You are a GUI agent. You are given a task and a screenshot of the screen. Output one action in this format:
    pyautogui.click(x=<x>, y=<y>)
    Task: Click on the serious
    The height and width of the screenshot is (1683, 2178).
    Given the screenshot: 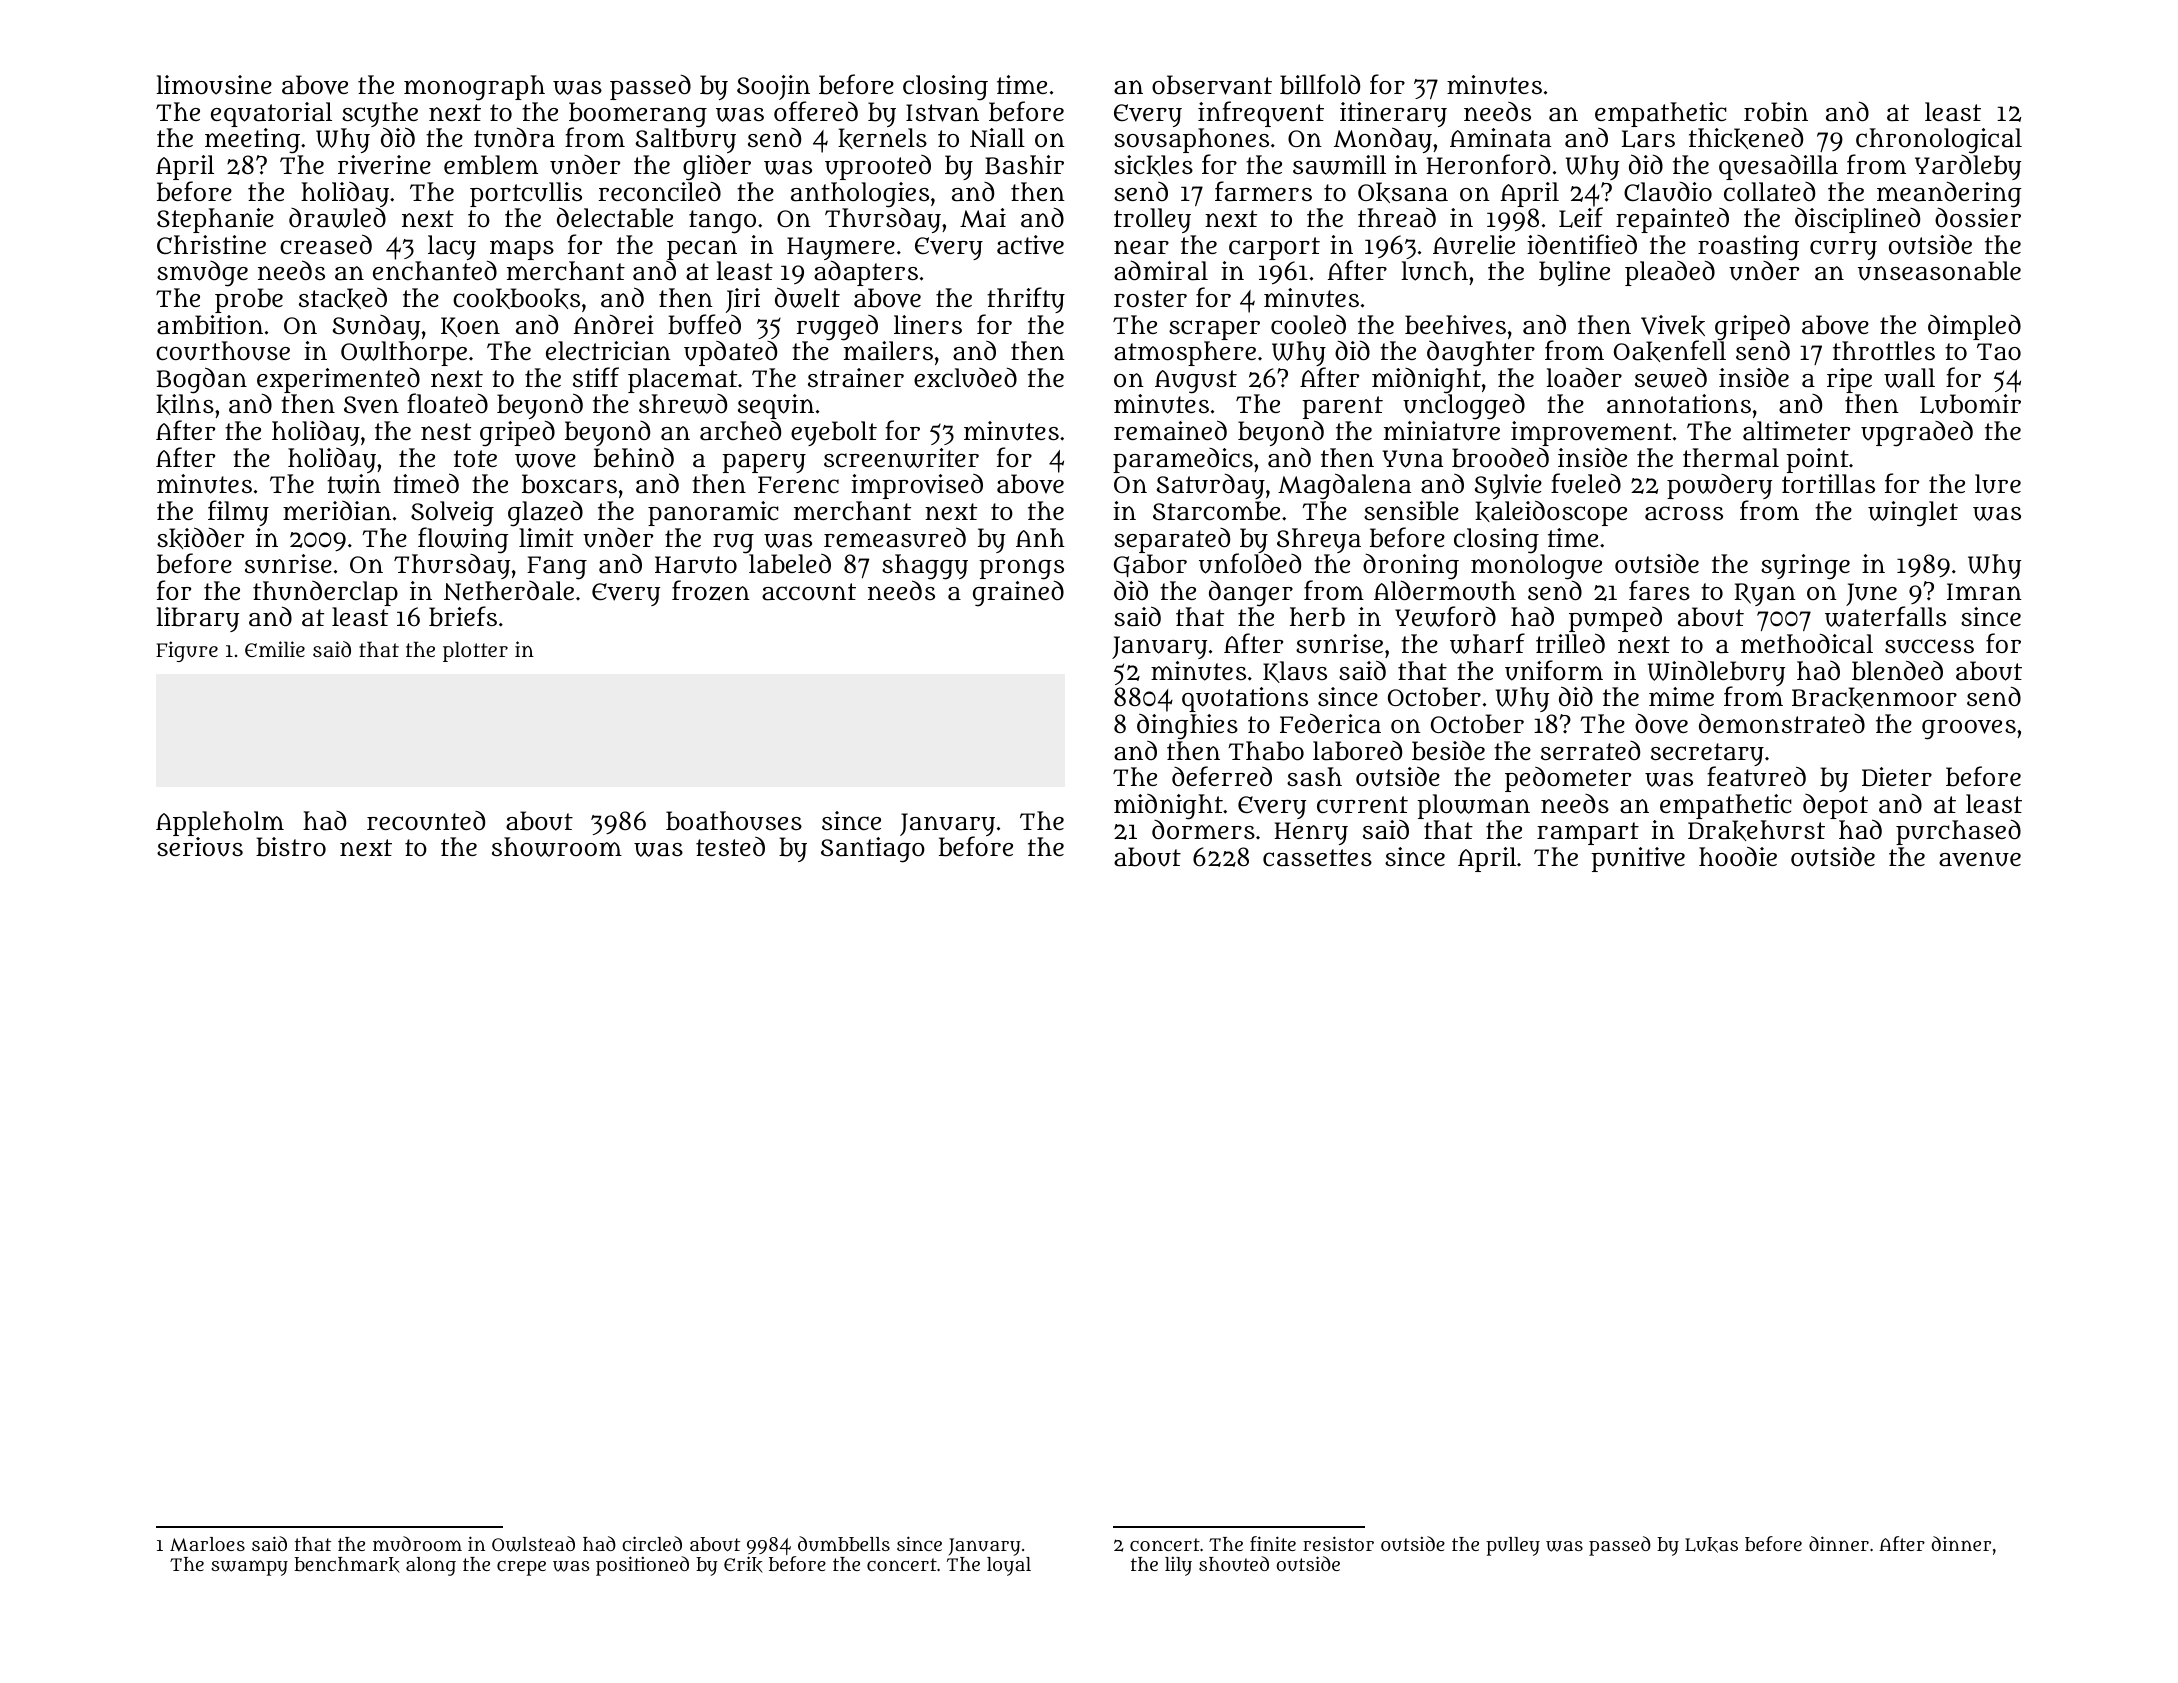 What is the action you would take?
    pyautogui.click(x=200, y=847)
